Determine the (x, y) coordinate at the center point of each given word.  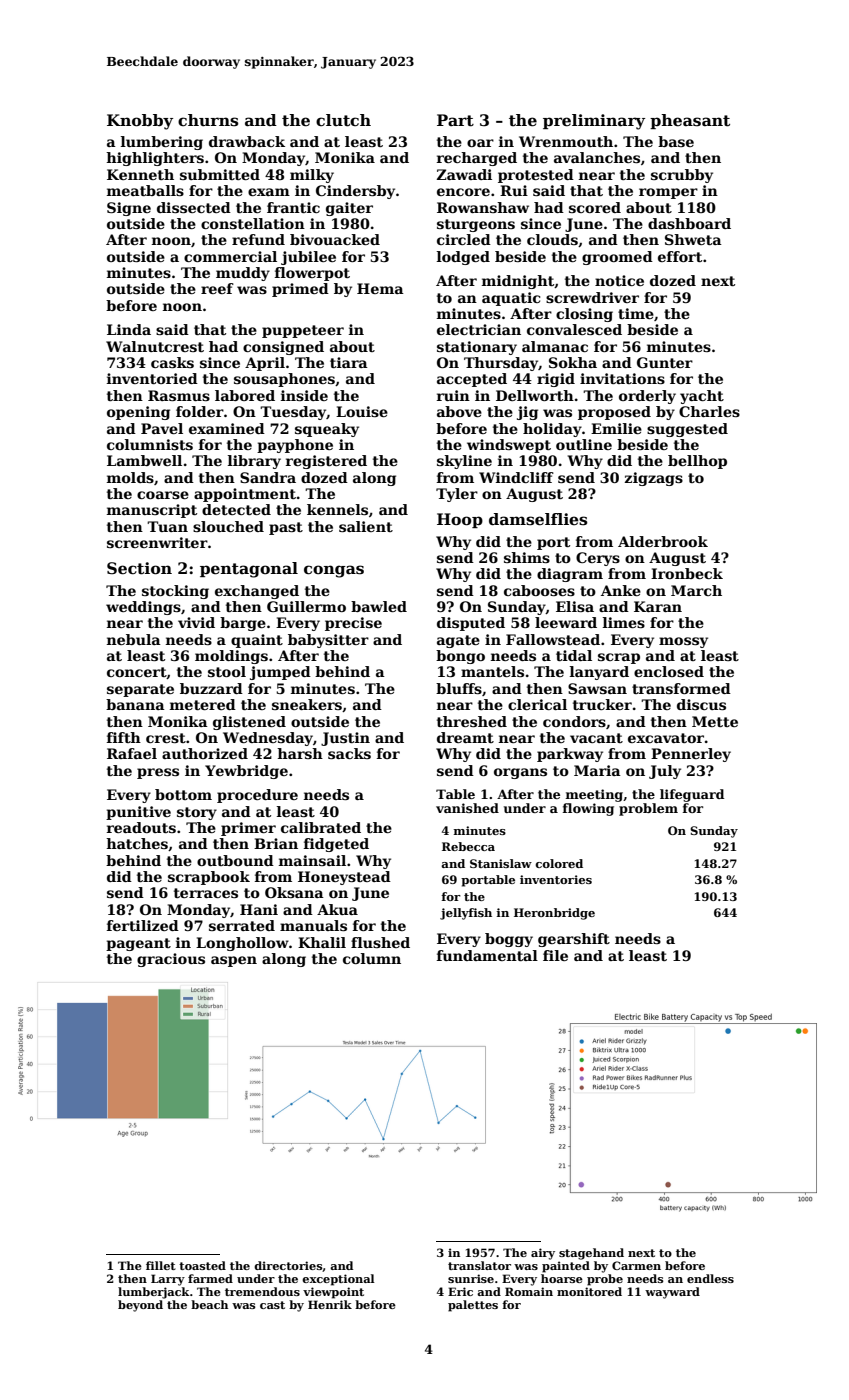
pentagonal (249, 570)
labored (245, 395)
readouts (141, 827)
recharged (477, 159)
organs (520, 773)
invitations (622, 378)
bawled (379, 606)
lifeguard (692, 795)
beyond (140, 1306)
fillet (161, 1265)
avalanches (597, 157)
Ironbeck (687, 573)
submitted (220, 174)
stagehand (591, 1254)
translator (479, 1265)
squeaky (327, 430)
